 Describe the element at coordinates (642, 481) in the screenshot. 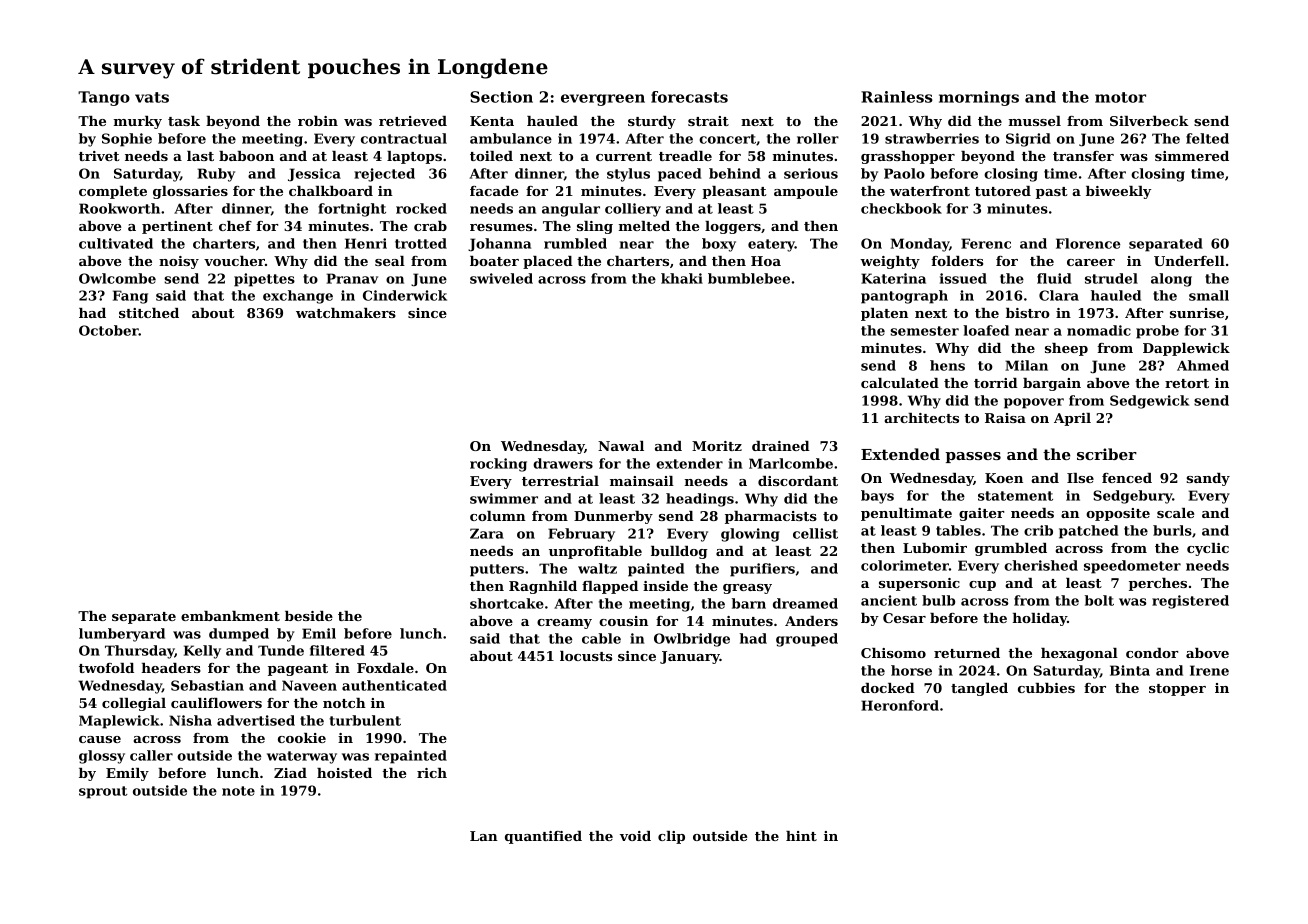

I see `mainsail` at that location.
